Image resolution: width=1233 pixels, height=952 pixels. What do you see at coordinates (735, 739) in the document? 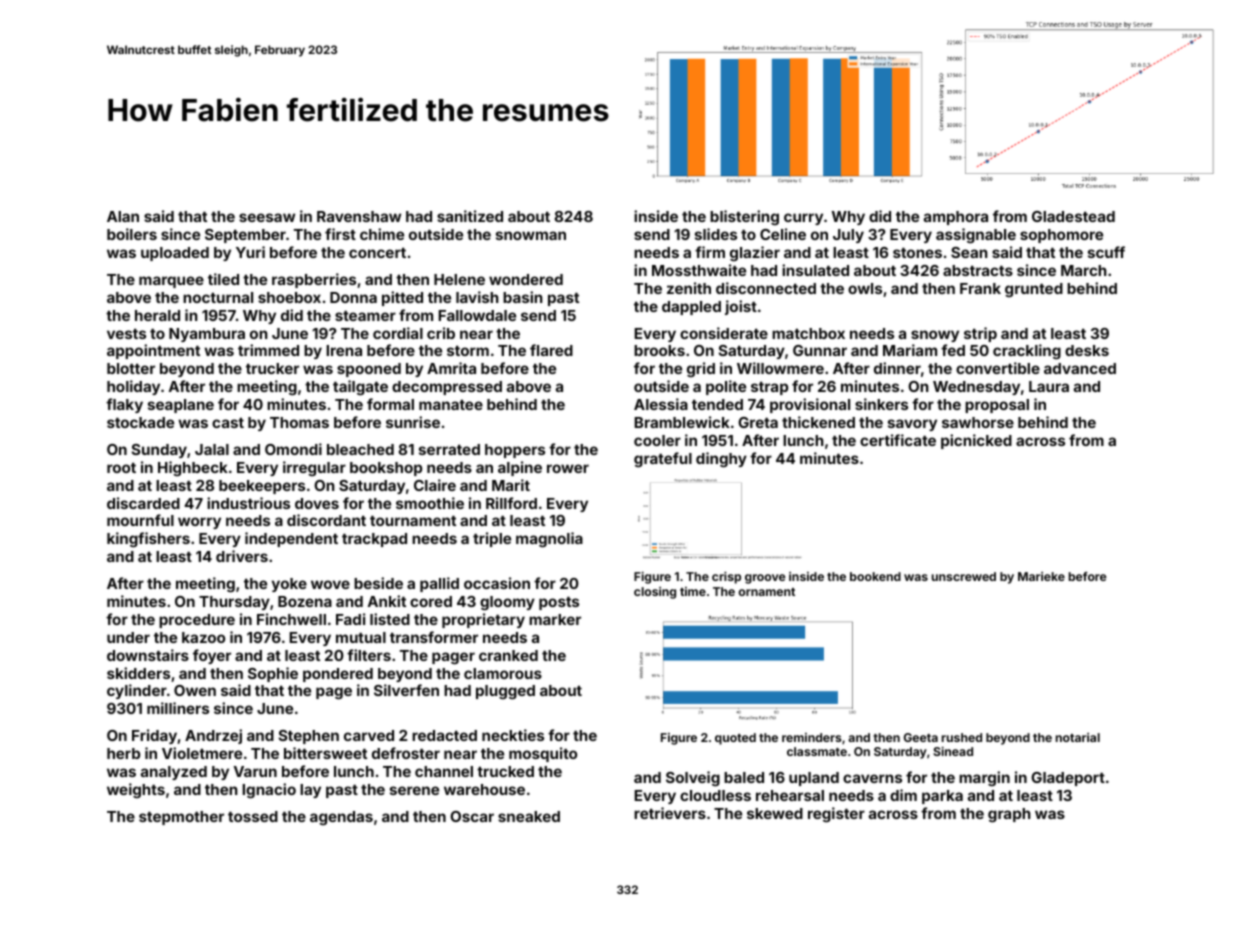
I see `quoted` at bounding box center [735, 739].
